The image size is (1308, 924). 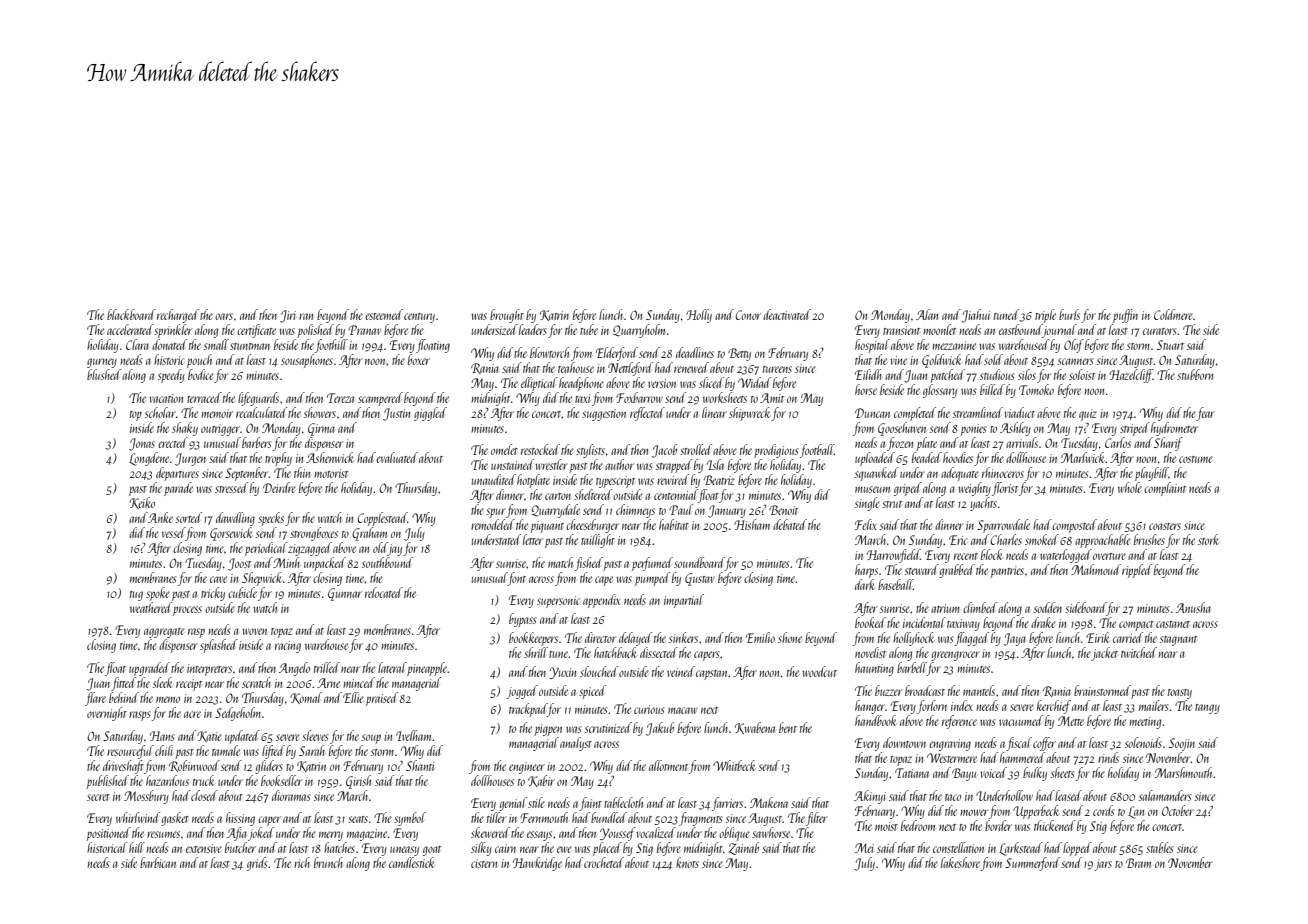 I want to click on Keiko, so click(x=142, y=503).
